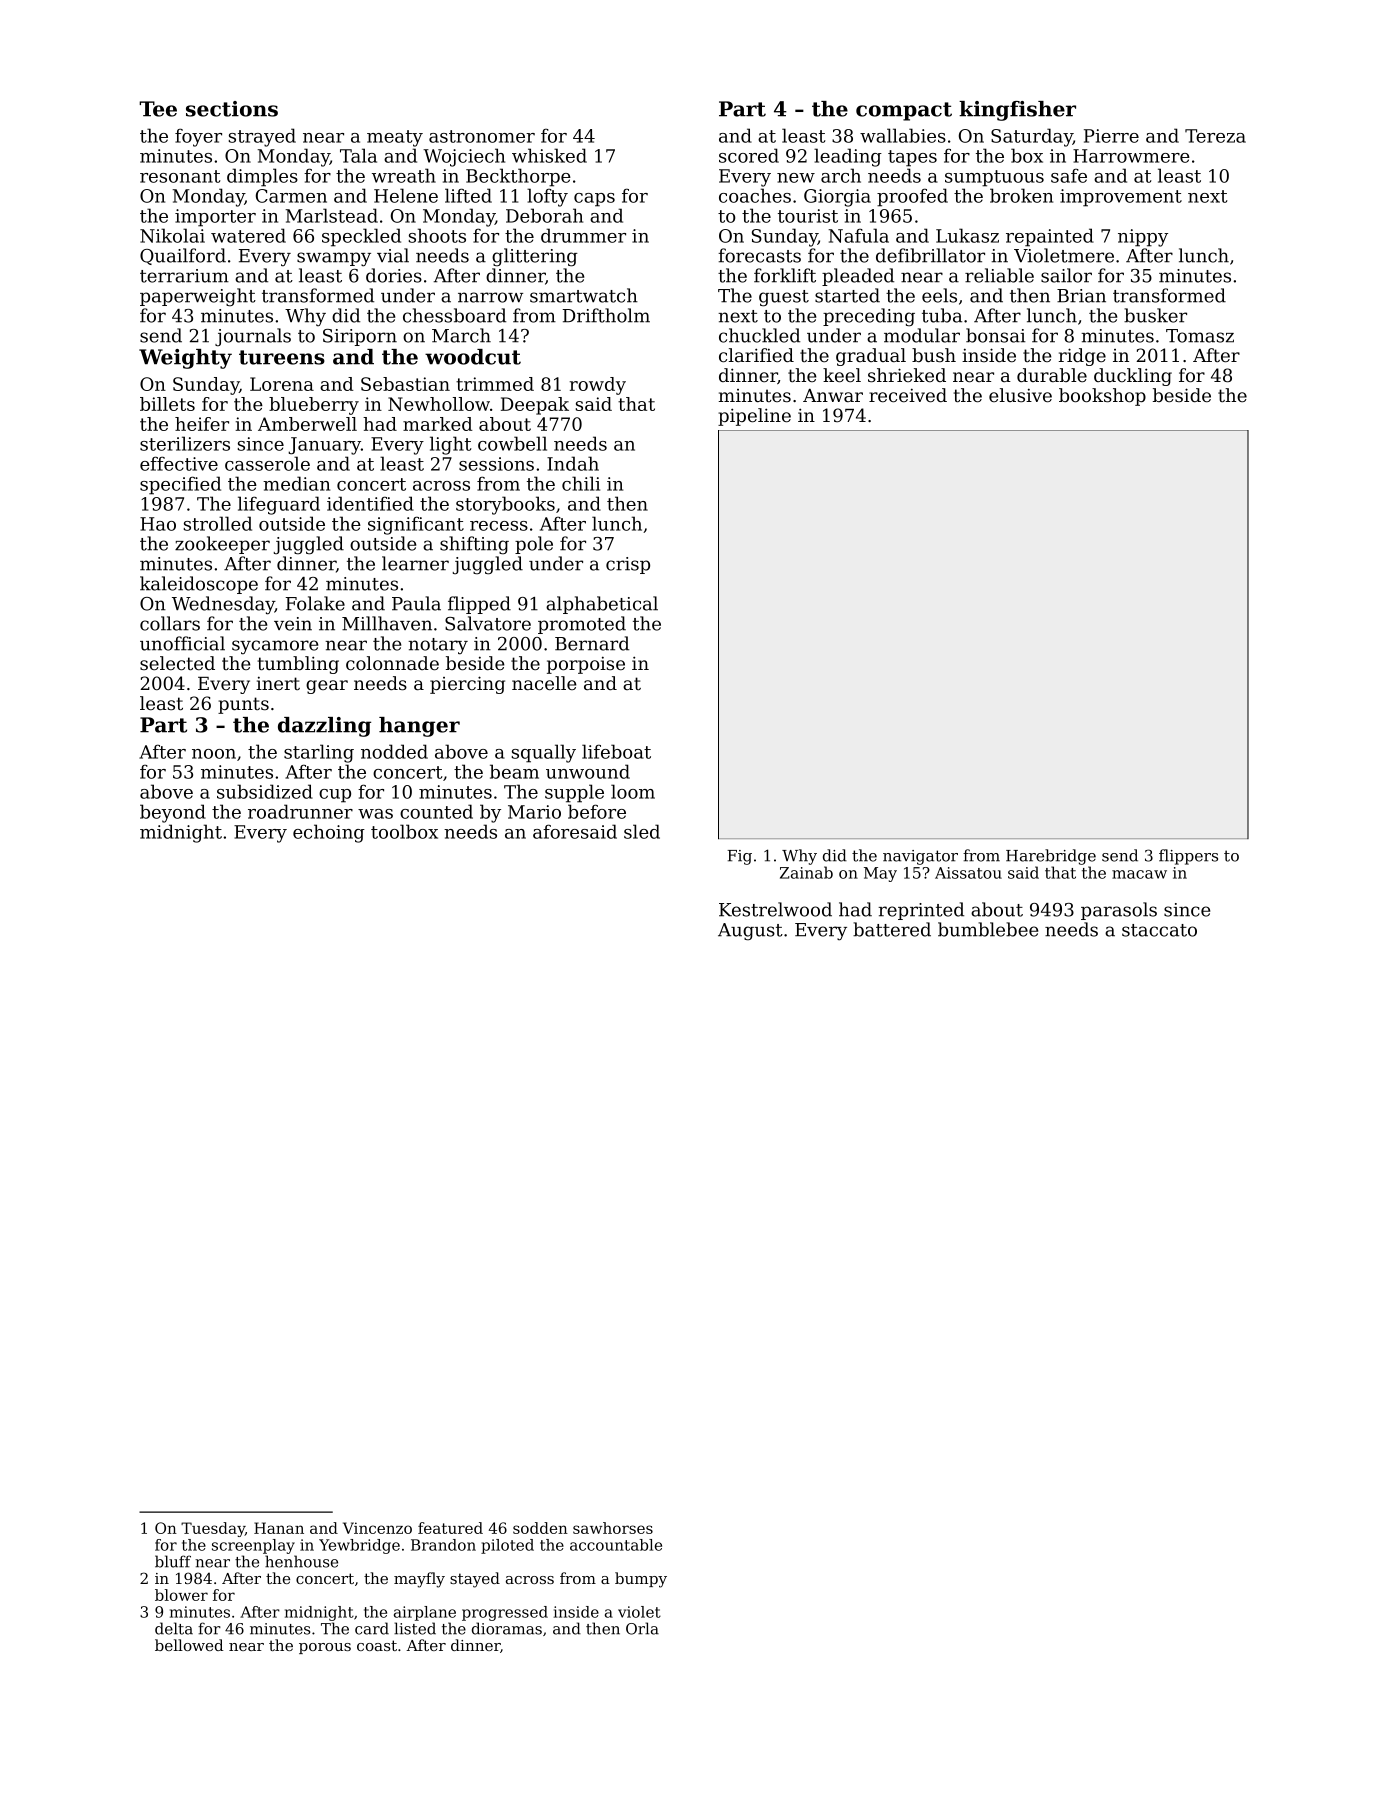 This screenshot has height=1796, width=1388. I want to click on sections, so click(232, 109).
